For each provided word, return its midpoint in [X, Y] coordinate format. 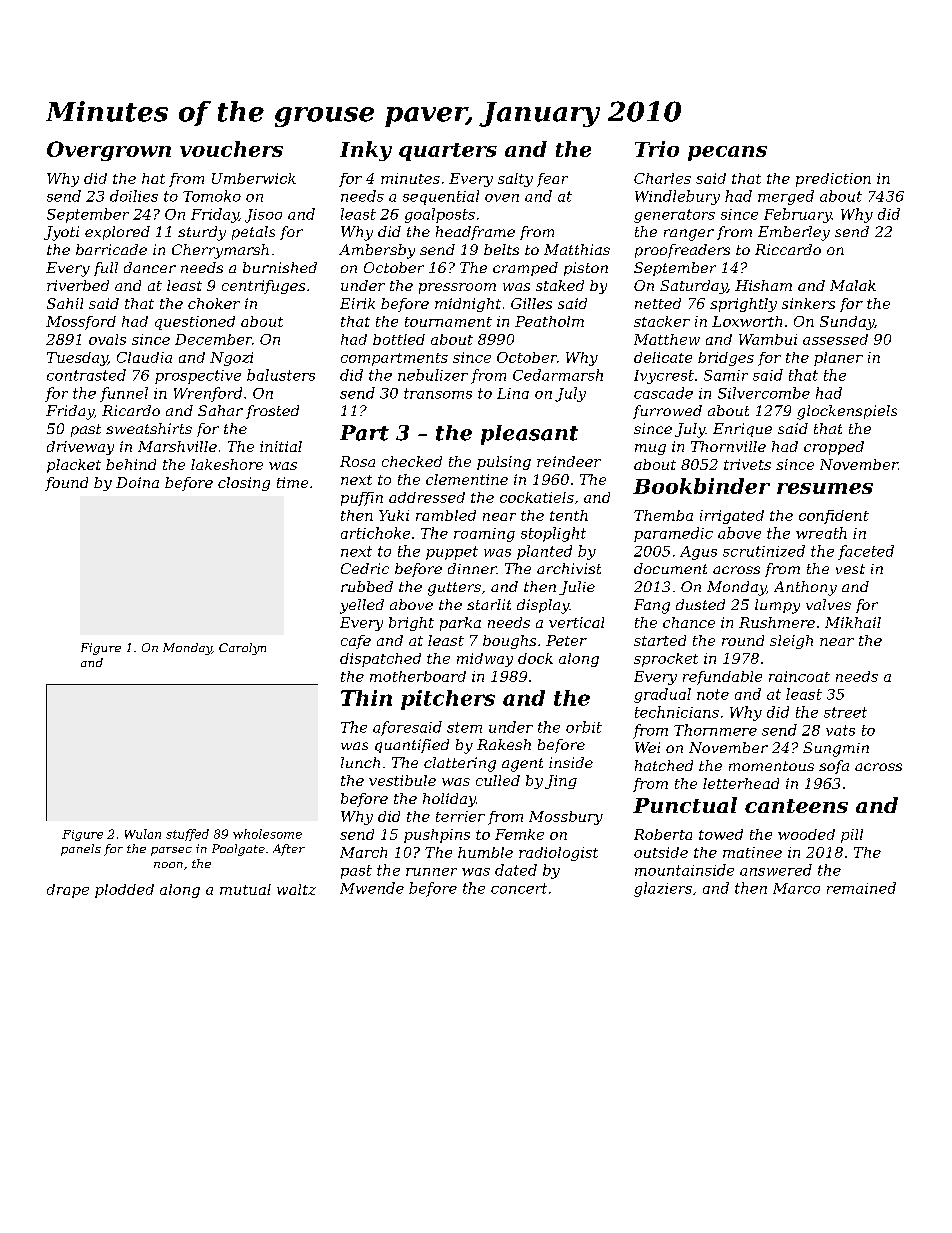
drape [68, 891]
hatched [664, 765]
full [106, 269]
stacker [662, 321]
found [66, 484]
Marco [796, 888]
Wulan [143, 834]
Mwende [372, 888]
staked [560, 285]
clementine [467, 479]
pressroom [457, 288]
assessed [835, 339]
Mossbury [566, 818]
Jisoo [263, 216]
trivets [747, 464]
